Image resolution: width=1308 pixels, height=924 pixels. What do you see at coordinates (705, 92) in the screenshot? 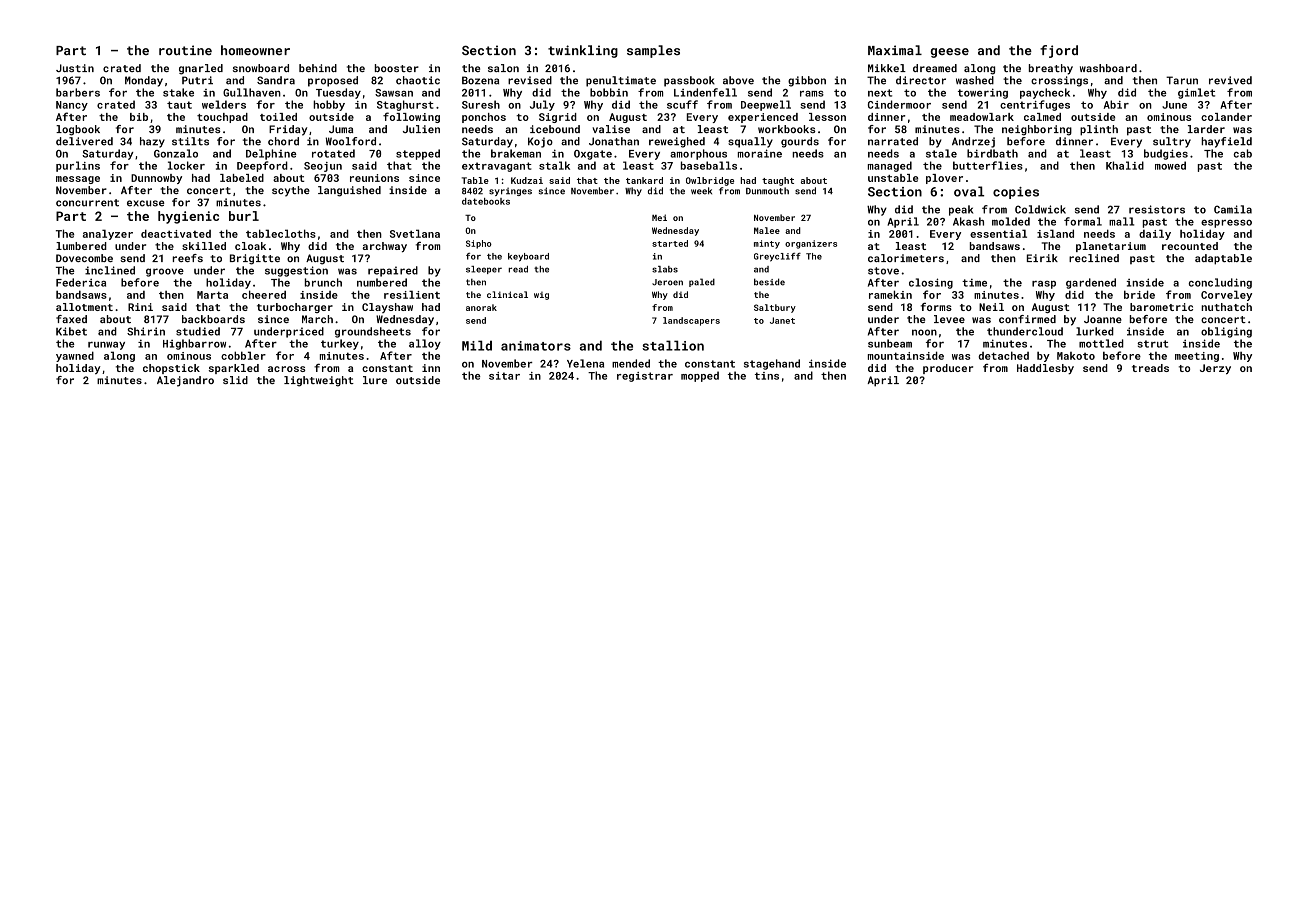
I see `Lindenfell` at bounding box center [705, 92].
